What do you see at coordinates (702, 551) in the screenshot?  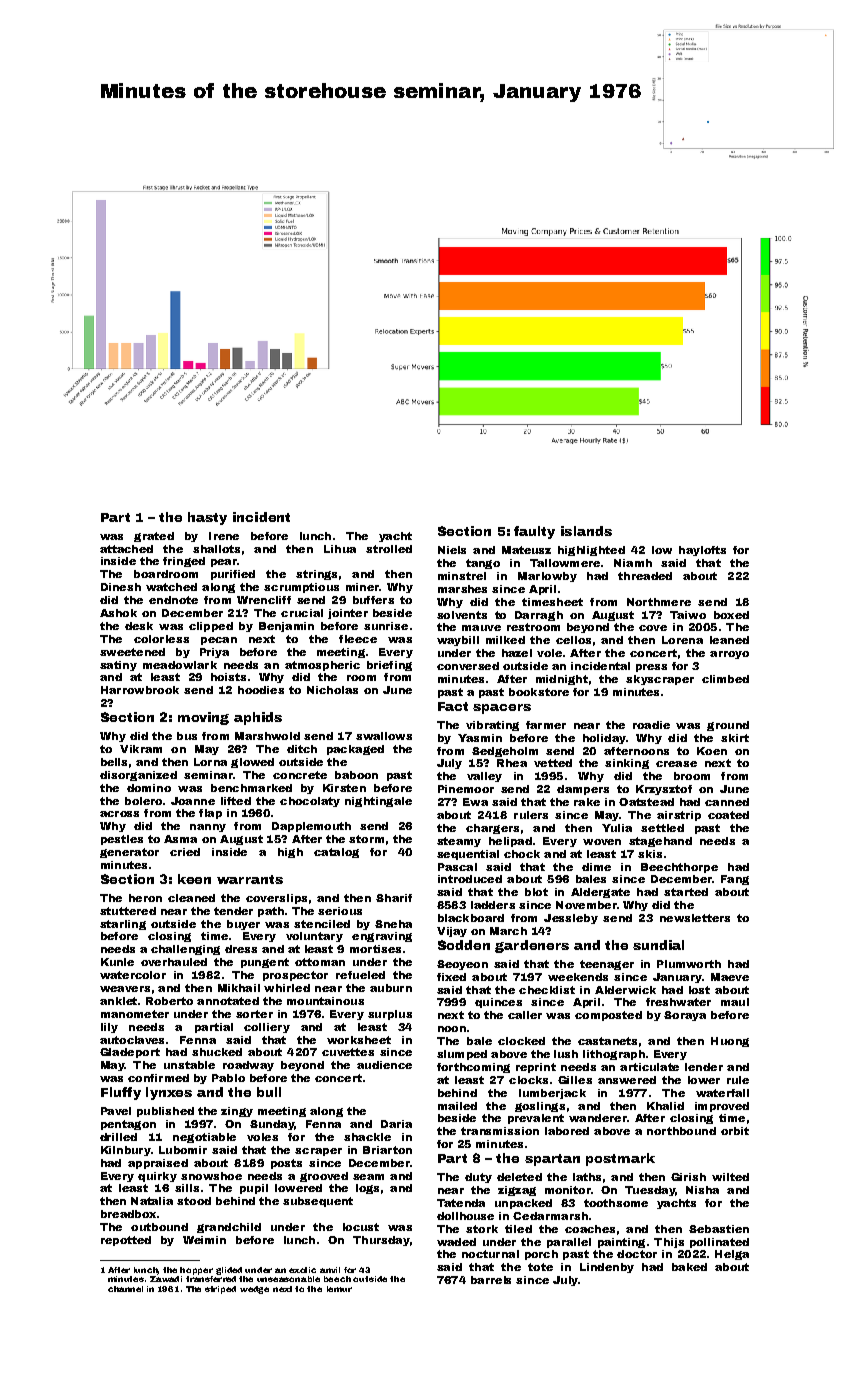 I see `haylofts` at bounding box center [702, 551].
